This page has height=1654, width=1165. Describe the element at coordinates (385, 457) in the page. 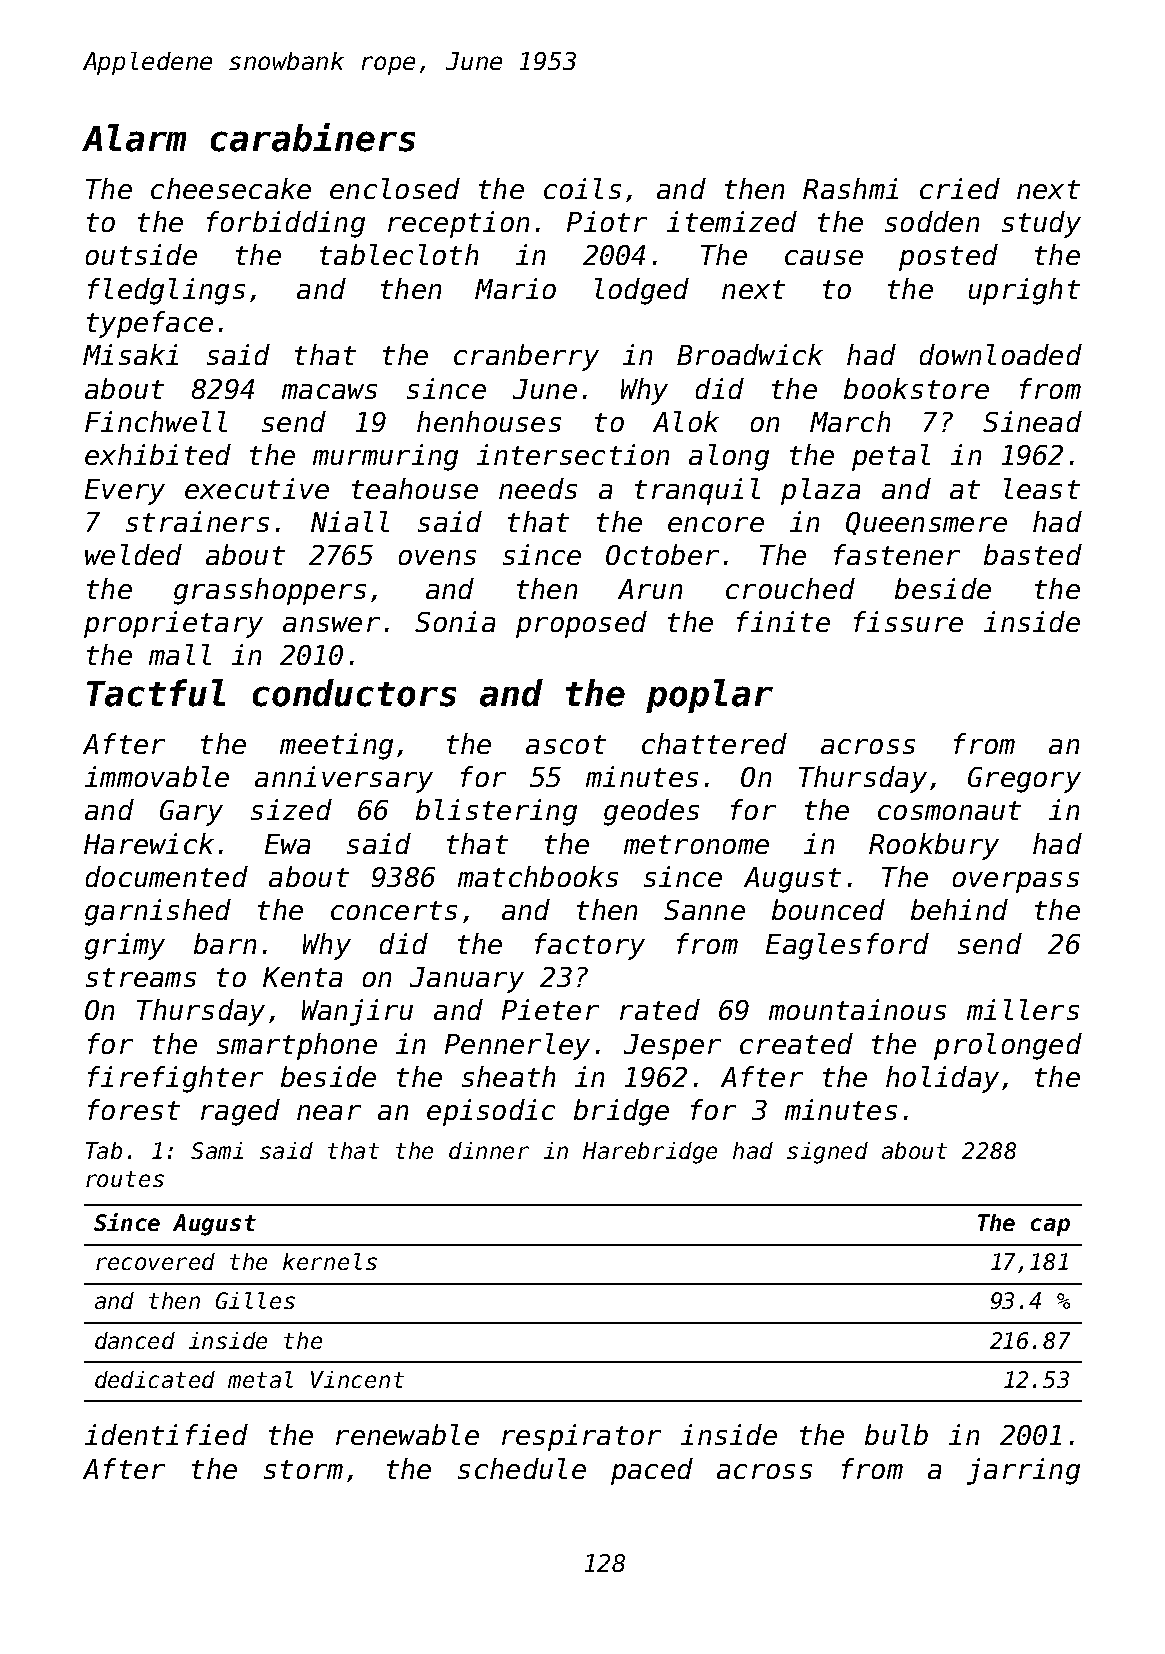

I see `murmuring` at that location.
